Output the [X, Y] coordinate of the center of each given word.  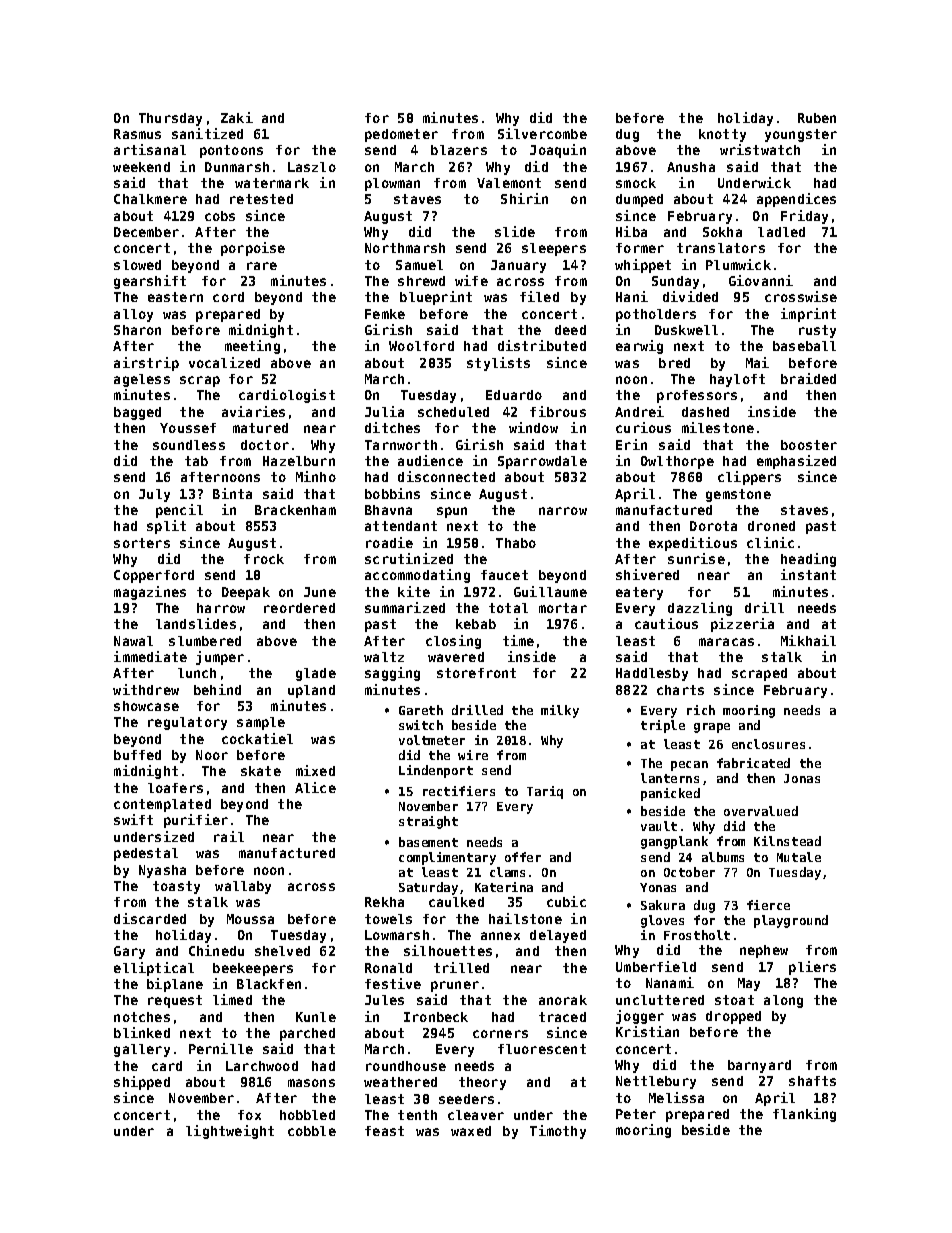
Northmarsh [405, 248]
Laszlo [312, 167]
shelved [282, 951]
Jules [384, 1000]
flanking [804, 1115]
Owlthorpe [677, 462]
